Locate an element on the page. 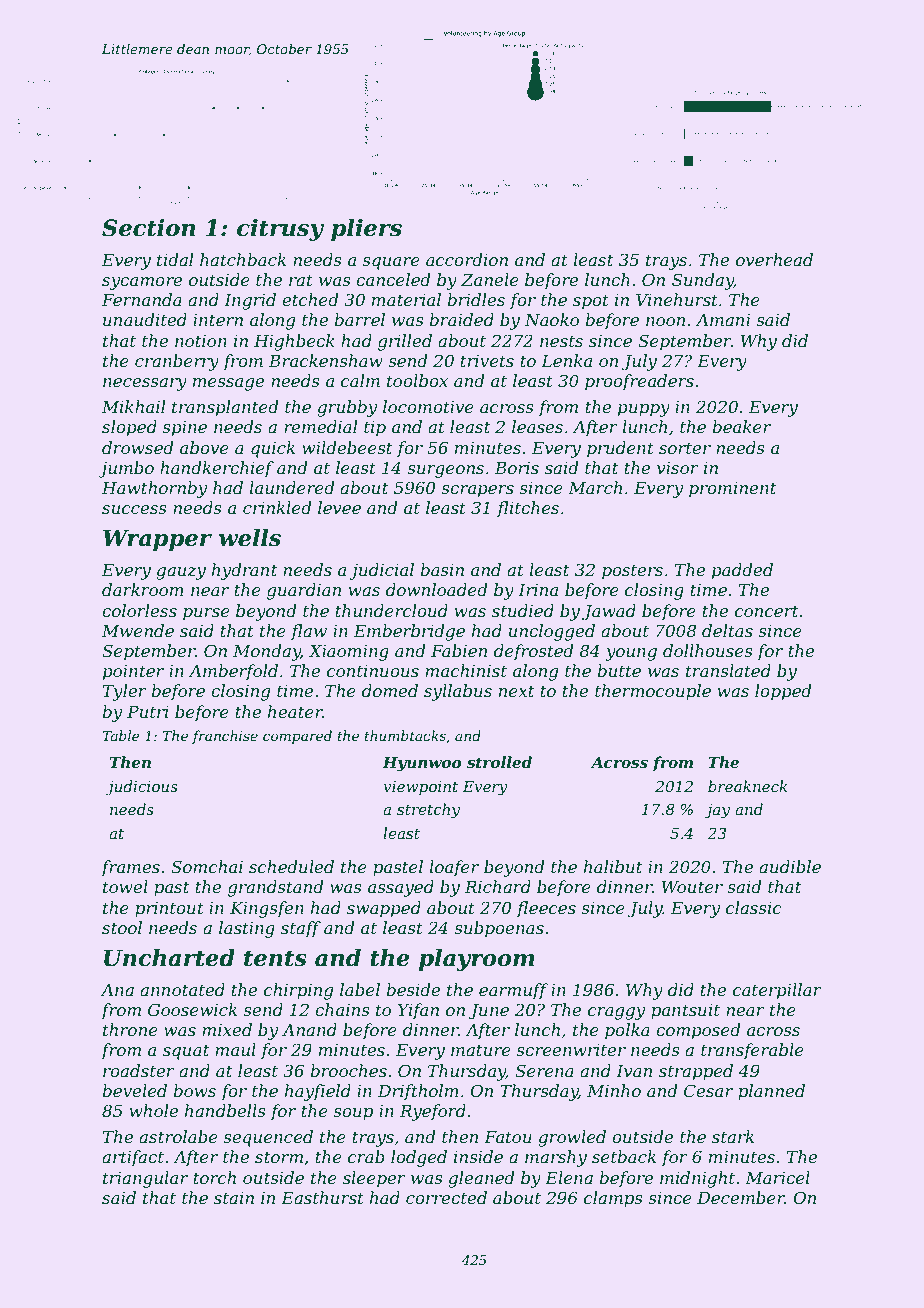 Image resolution: width=924 pixels, height=1308 pixels. citrusy is located at coordinates (280, 230).
